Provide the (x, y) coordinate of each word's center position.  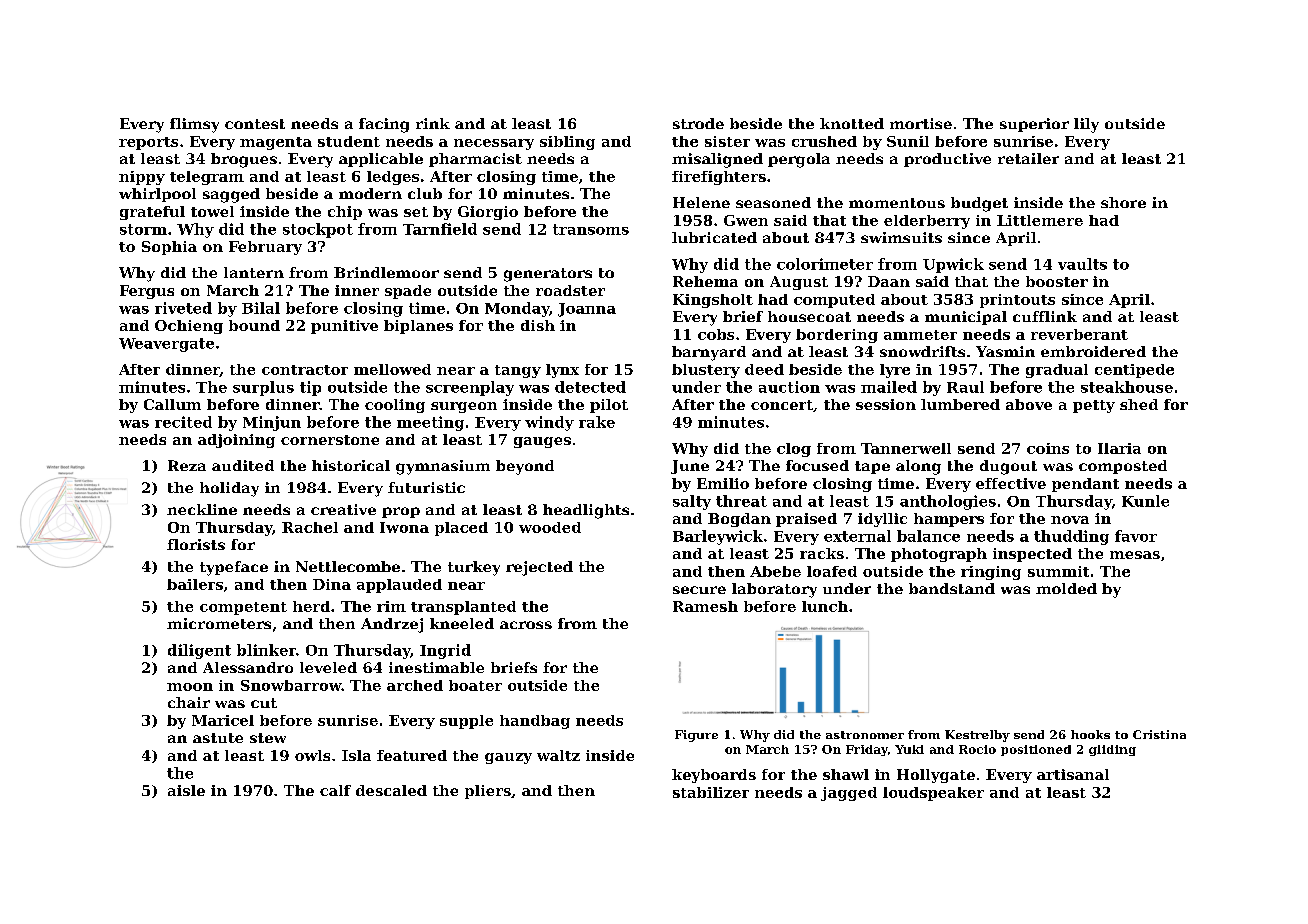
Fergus (147, 292)
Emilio (723, 483)
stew (268, 738)
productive (947, 160)
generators (548, 275)
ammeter (920, 335)
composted (1123, 467)
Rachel (310, 527)
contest (255, 124)
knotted (852, 123)
